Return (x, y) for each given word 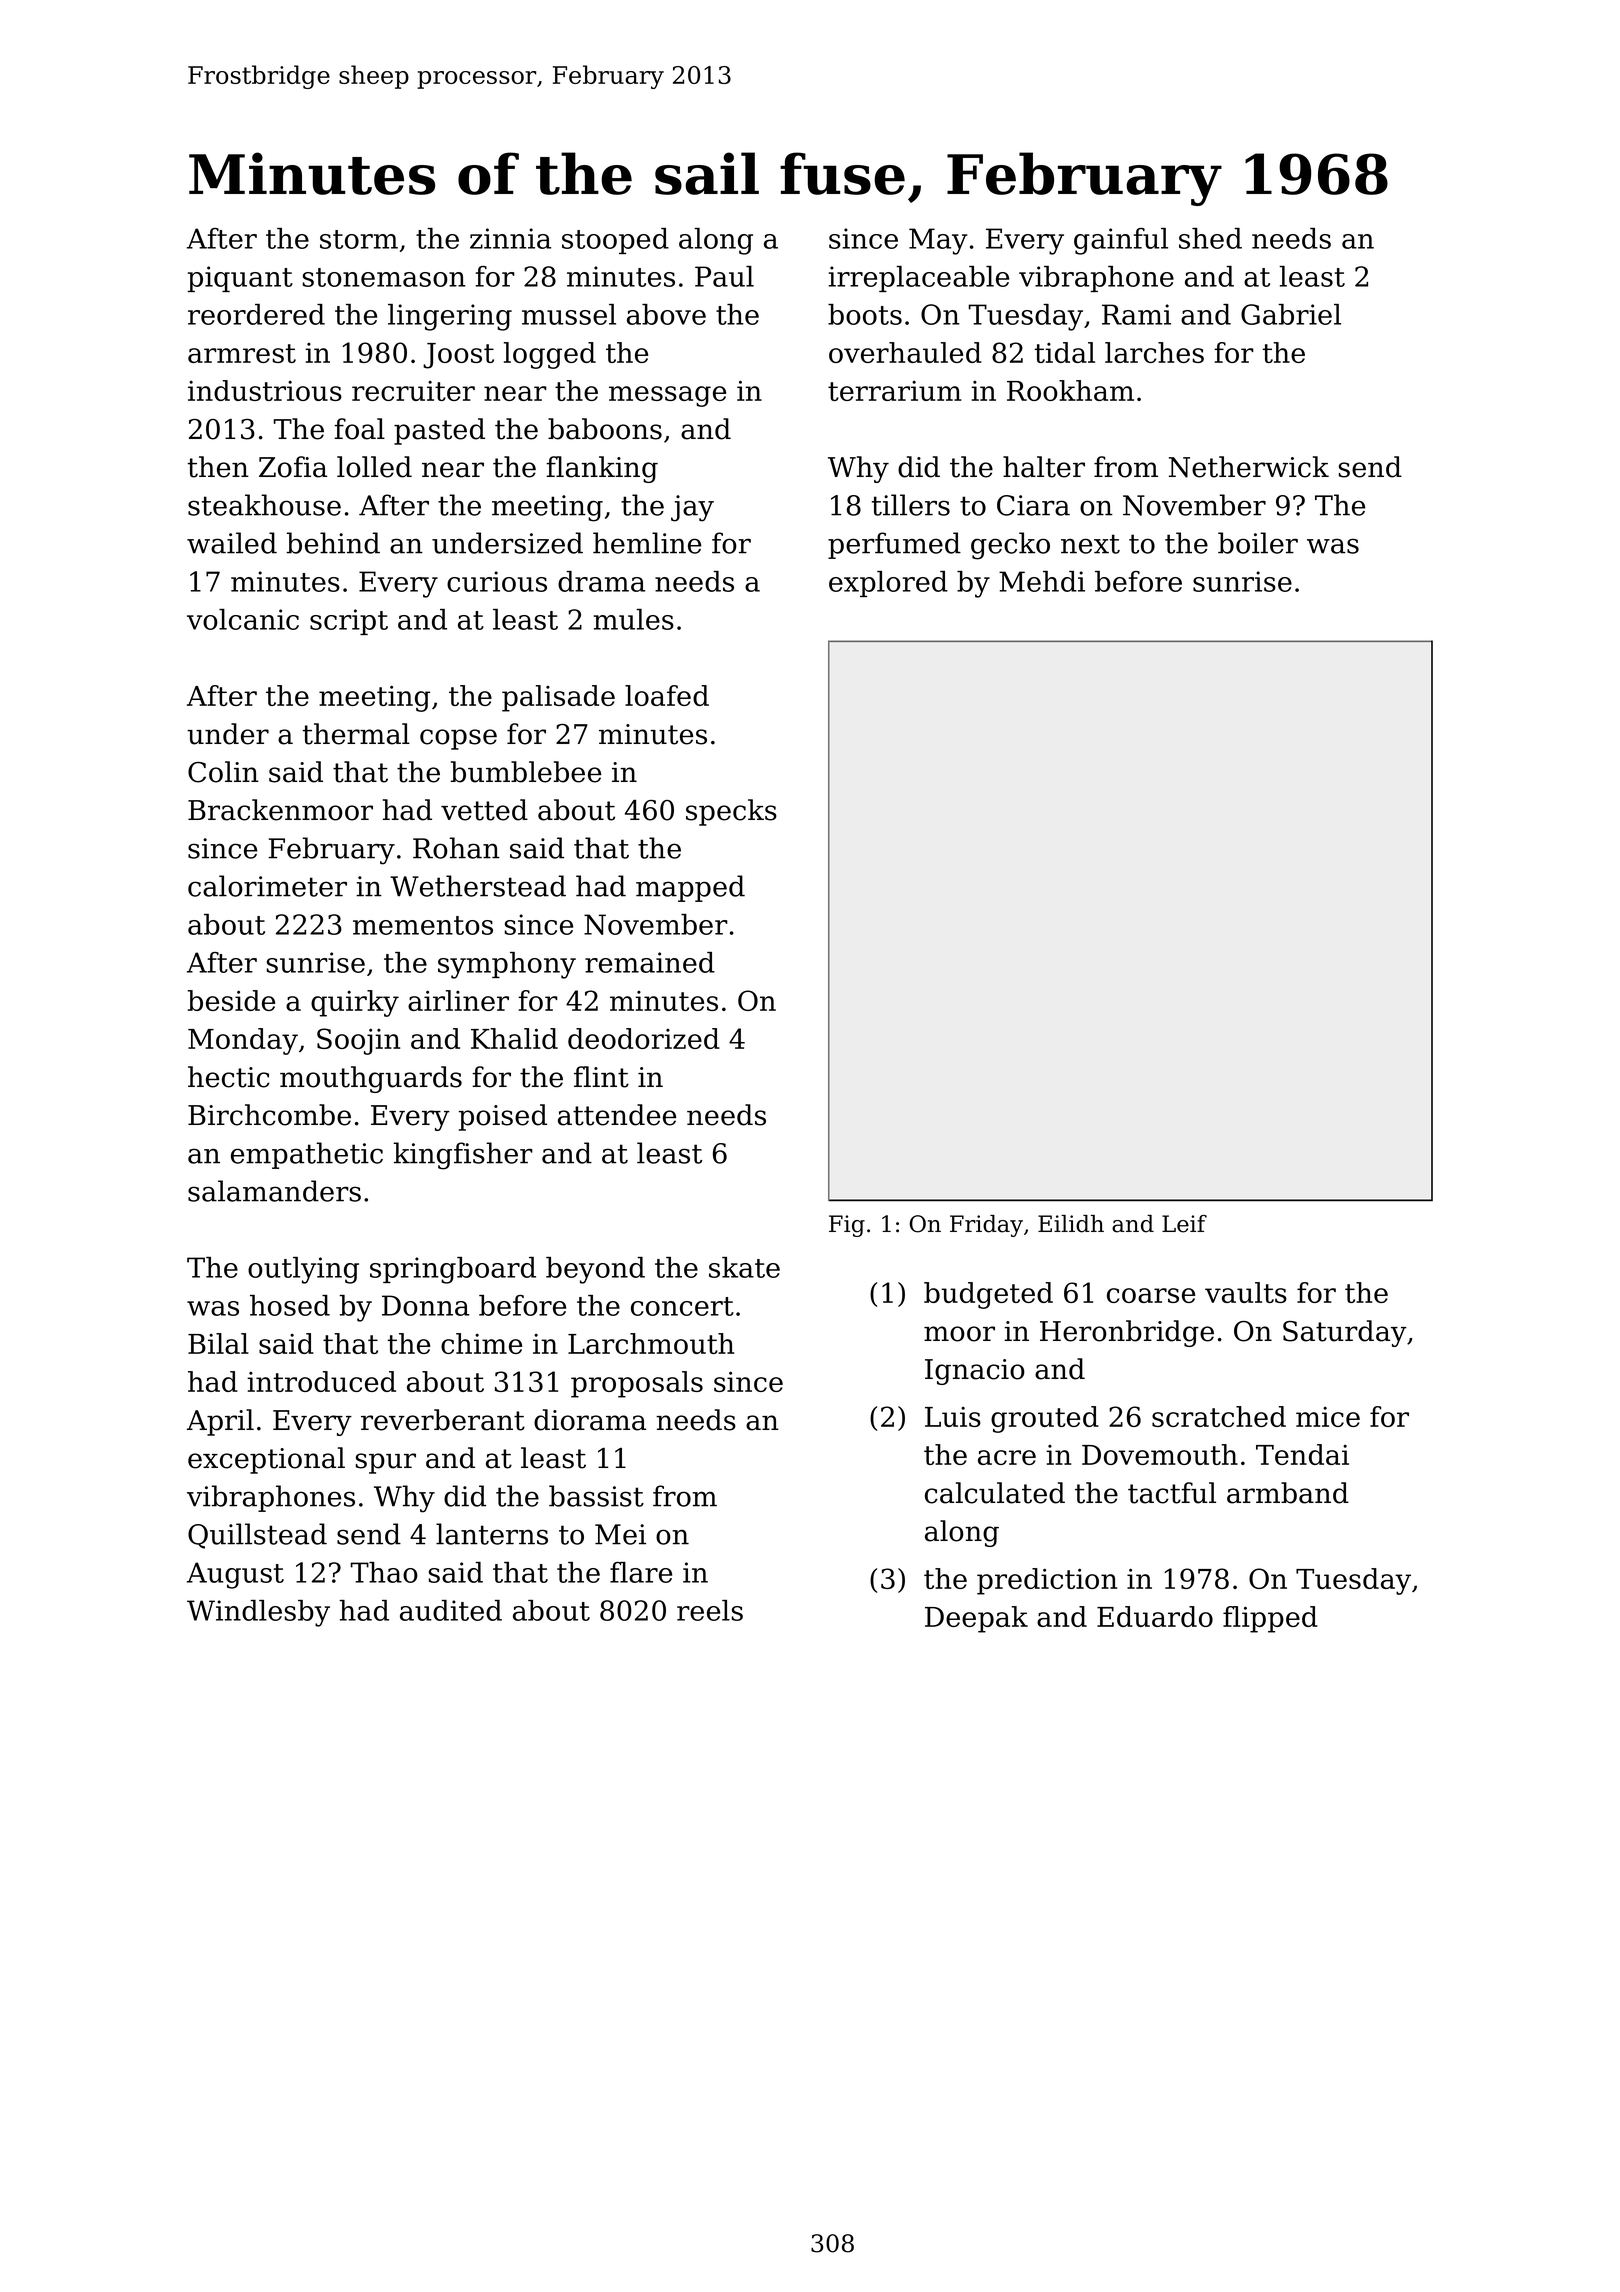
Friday (986, 1226)
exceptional (266, 1460)
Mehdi (1042, 581)
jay (692, 508)
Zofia (293, 467)
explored (888, 584)
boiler (1258, 543)
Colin (223, 772)
